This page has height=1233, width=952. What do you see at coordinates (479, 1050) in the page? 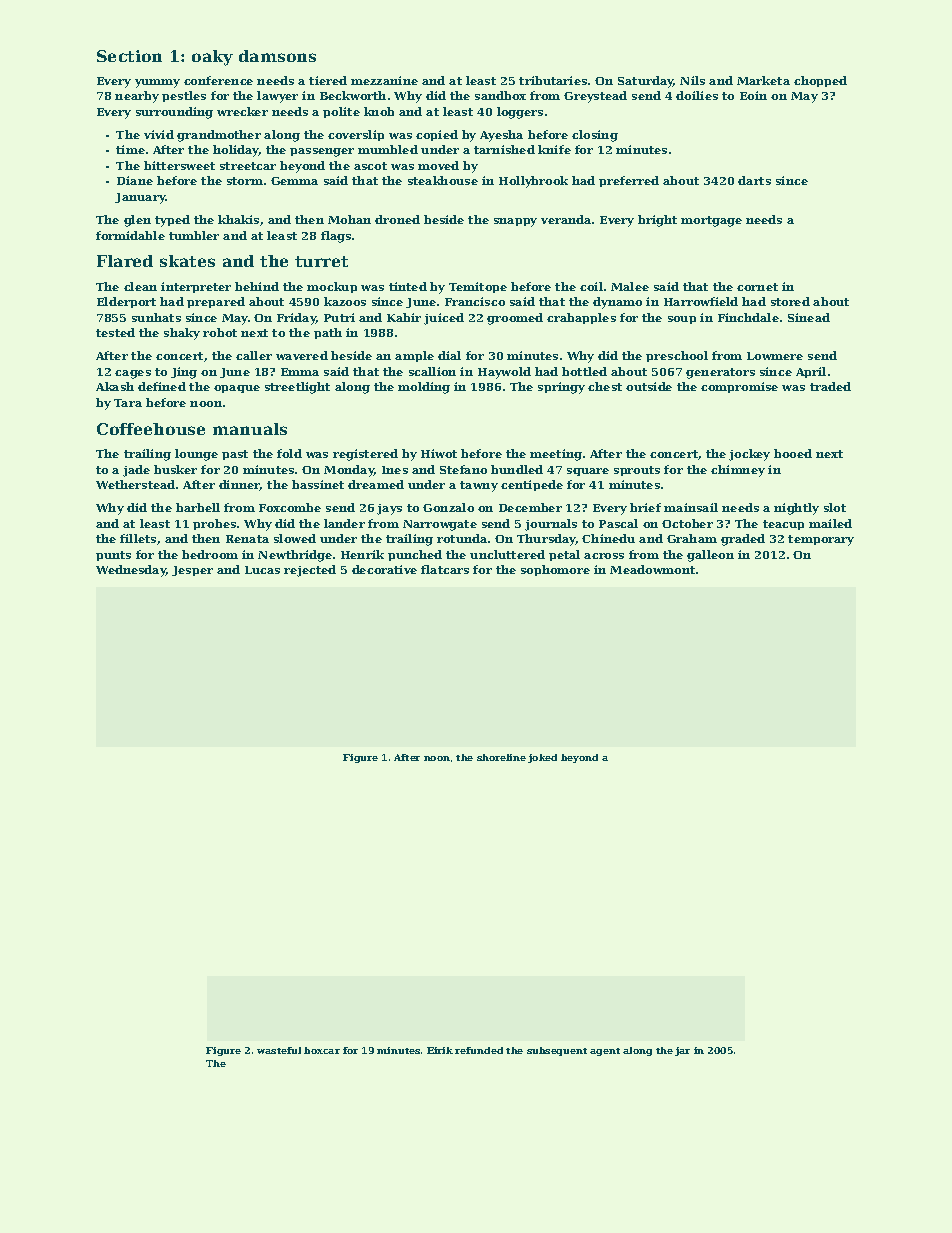
I see `refunded` at bounding box center [479, 1050].
